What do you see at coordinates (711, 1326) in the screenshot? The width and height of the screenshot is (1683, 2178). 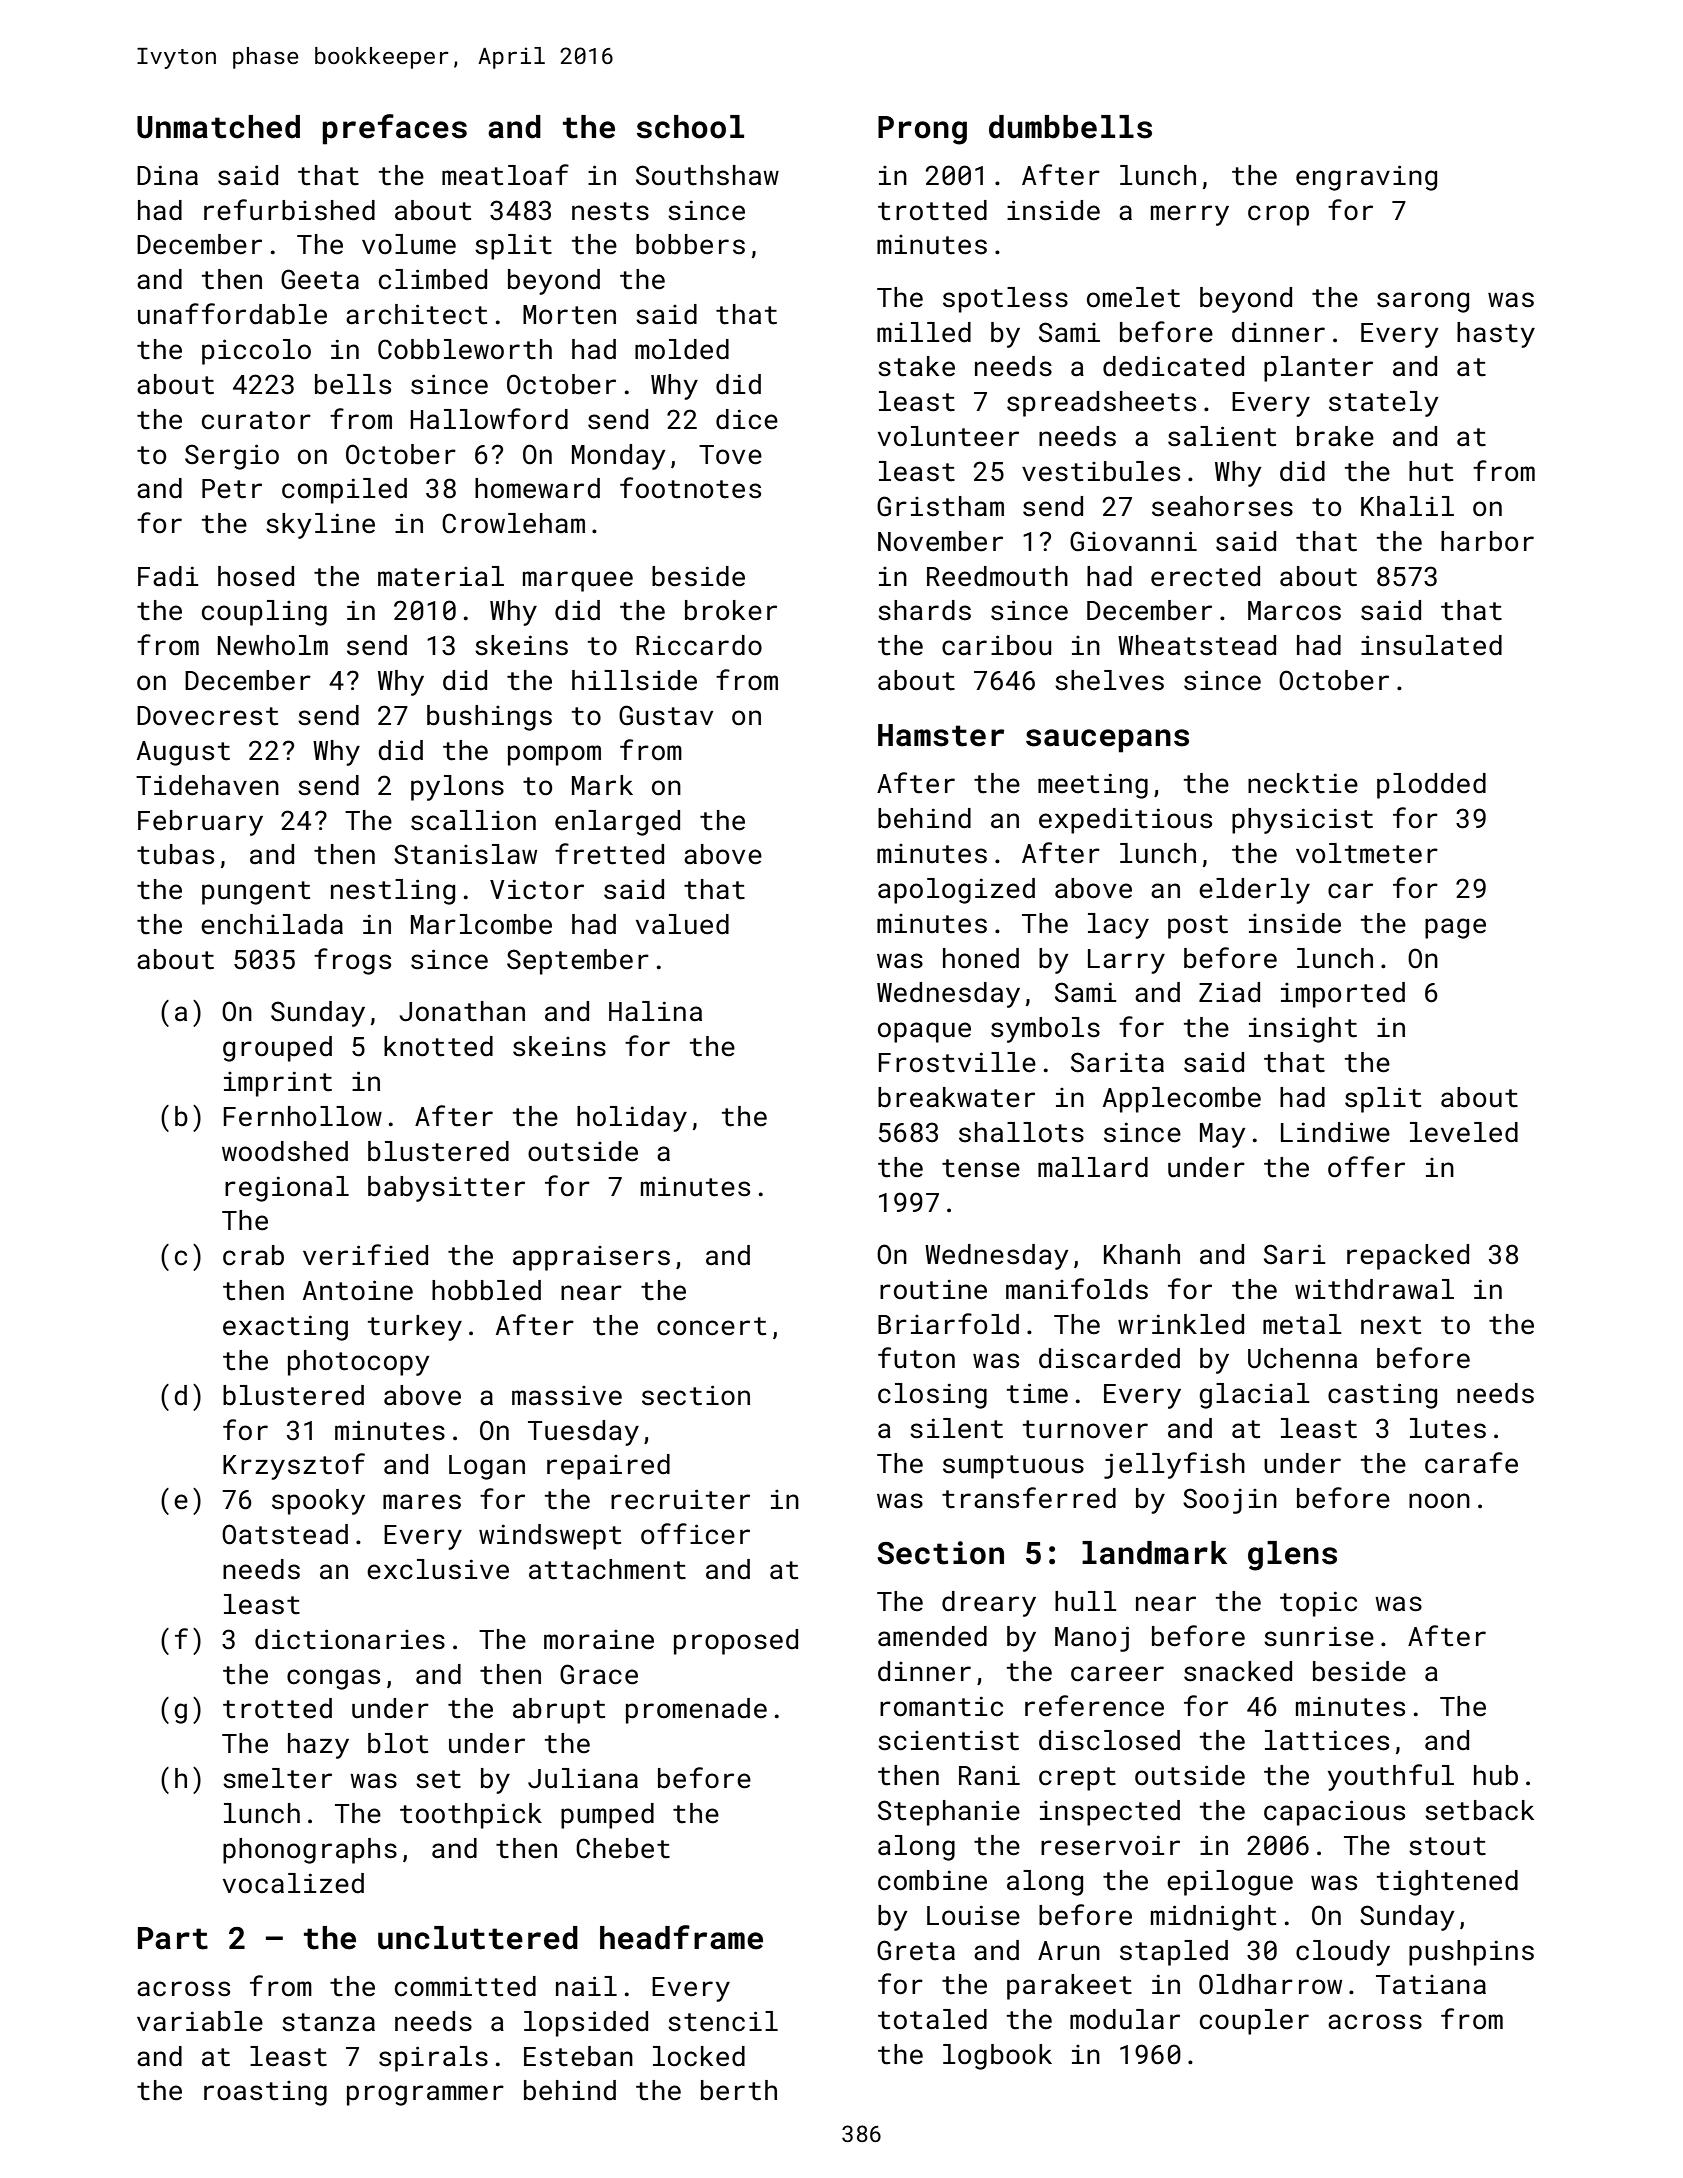 I see `concert` at bounding box center [711, 1326].
